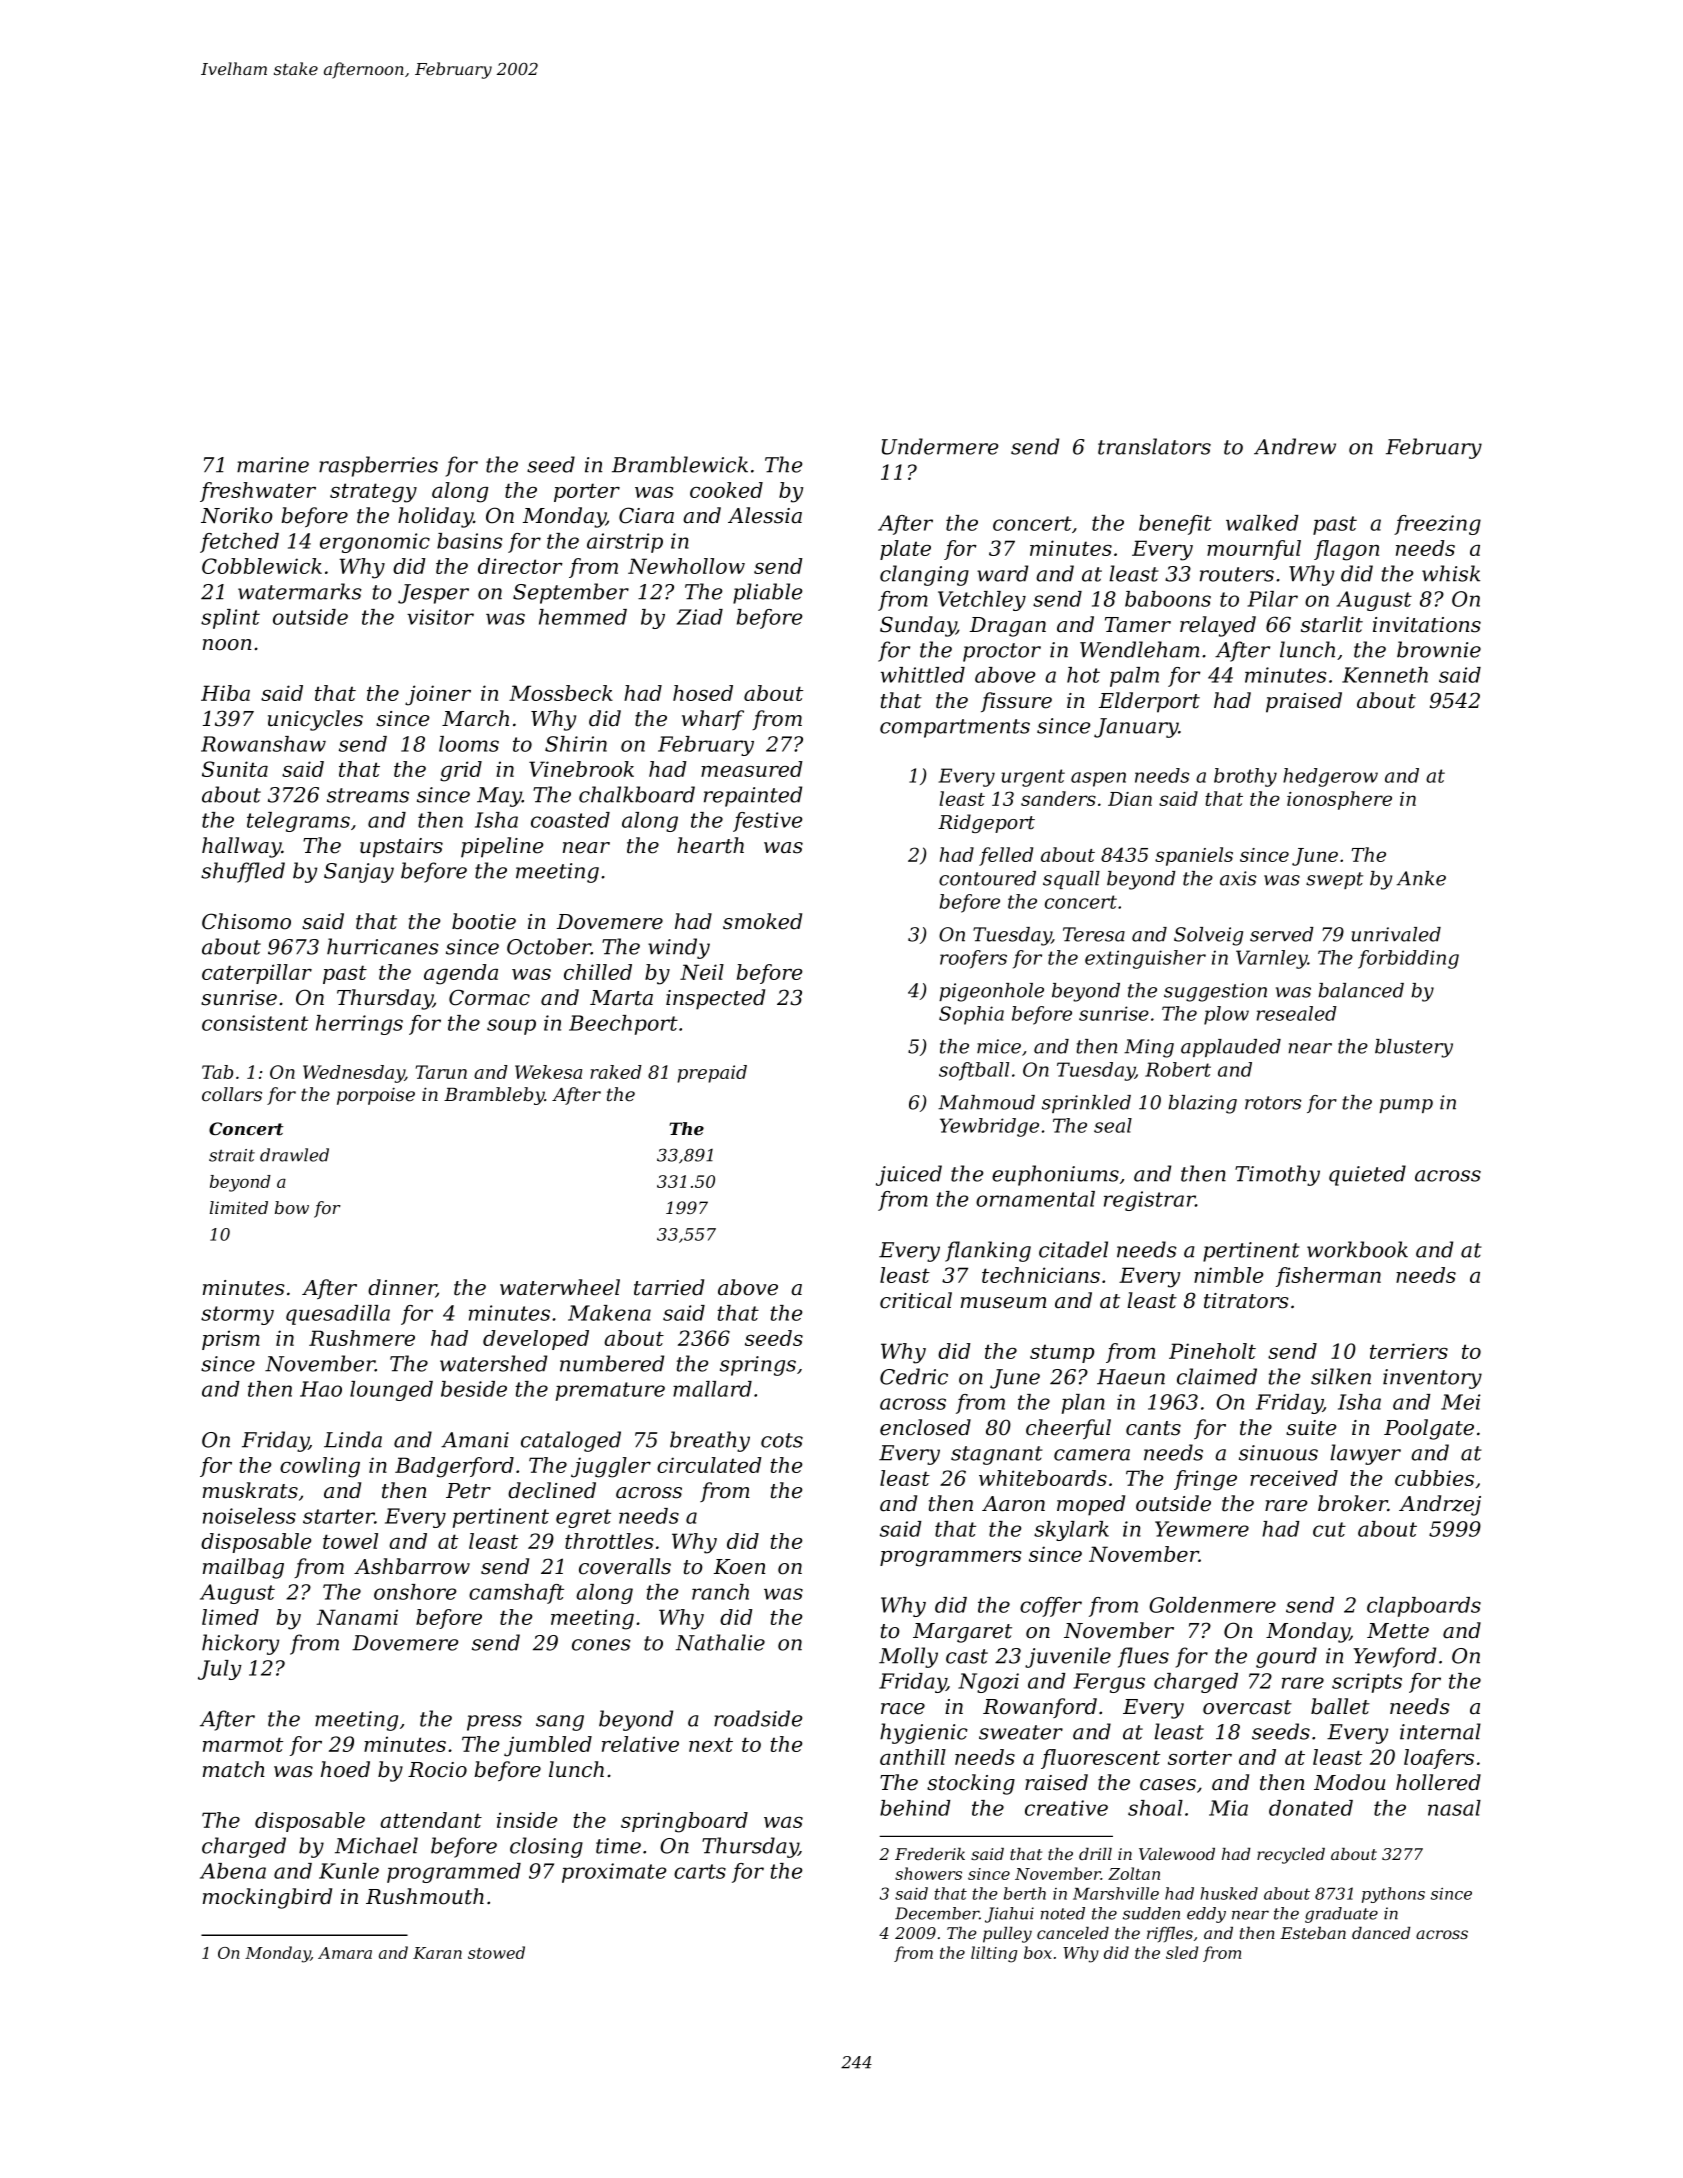 Image resolution: width=1683 pixels, height=2178 pixels. What do you see at coordinates (712, 1074) in the screenshot?
I see `prepaid` at bounding box center [712, 1074].
